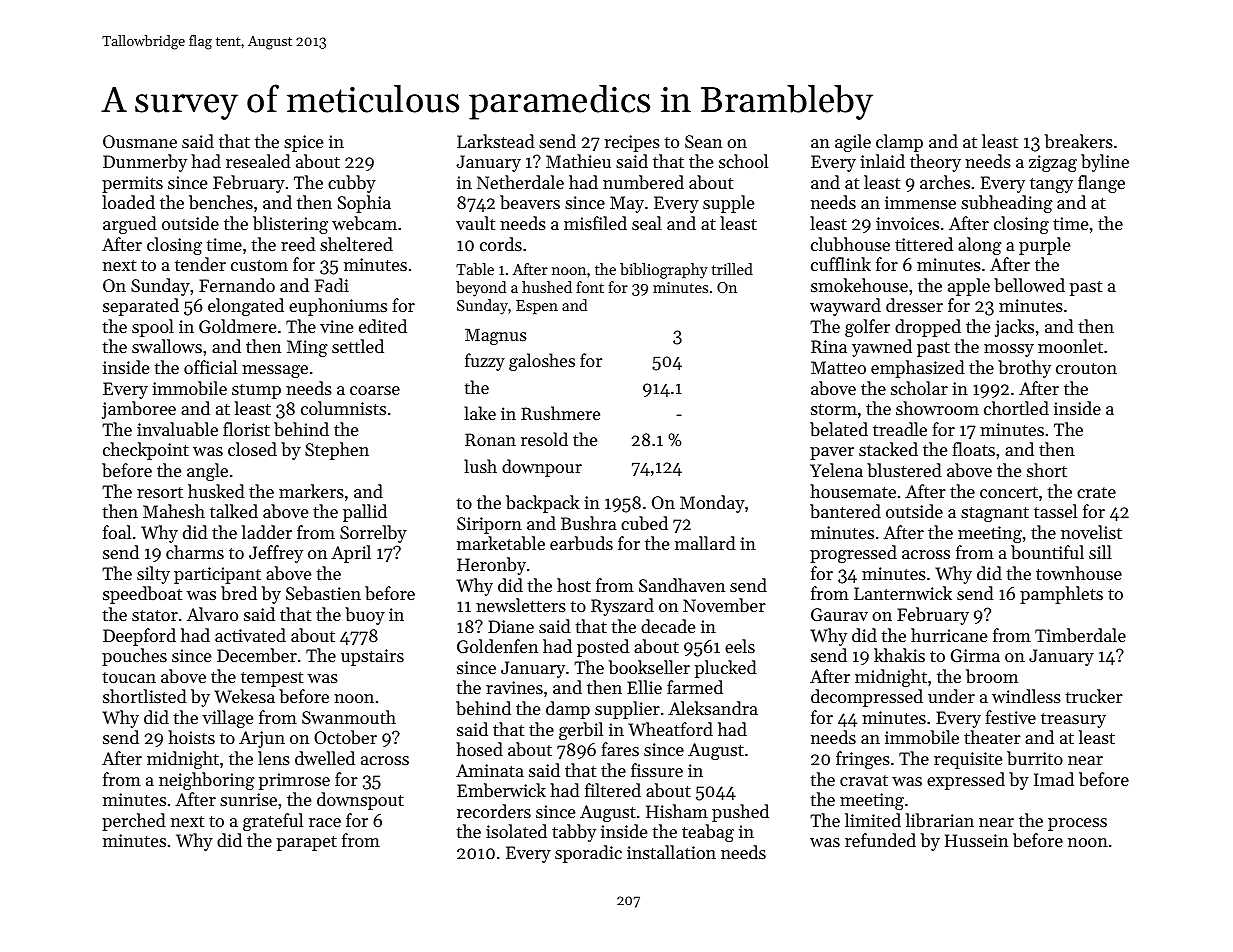 Image resolution: width=1233 pixels, height=952 pixels. I want to click on Lanternwick, so click(903, 593).
